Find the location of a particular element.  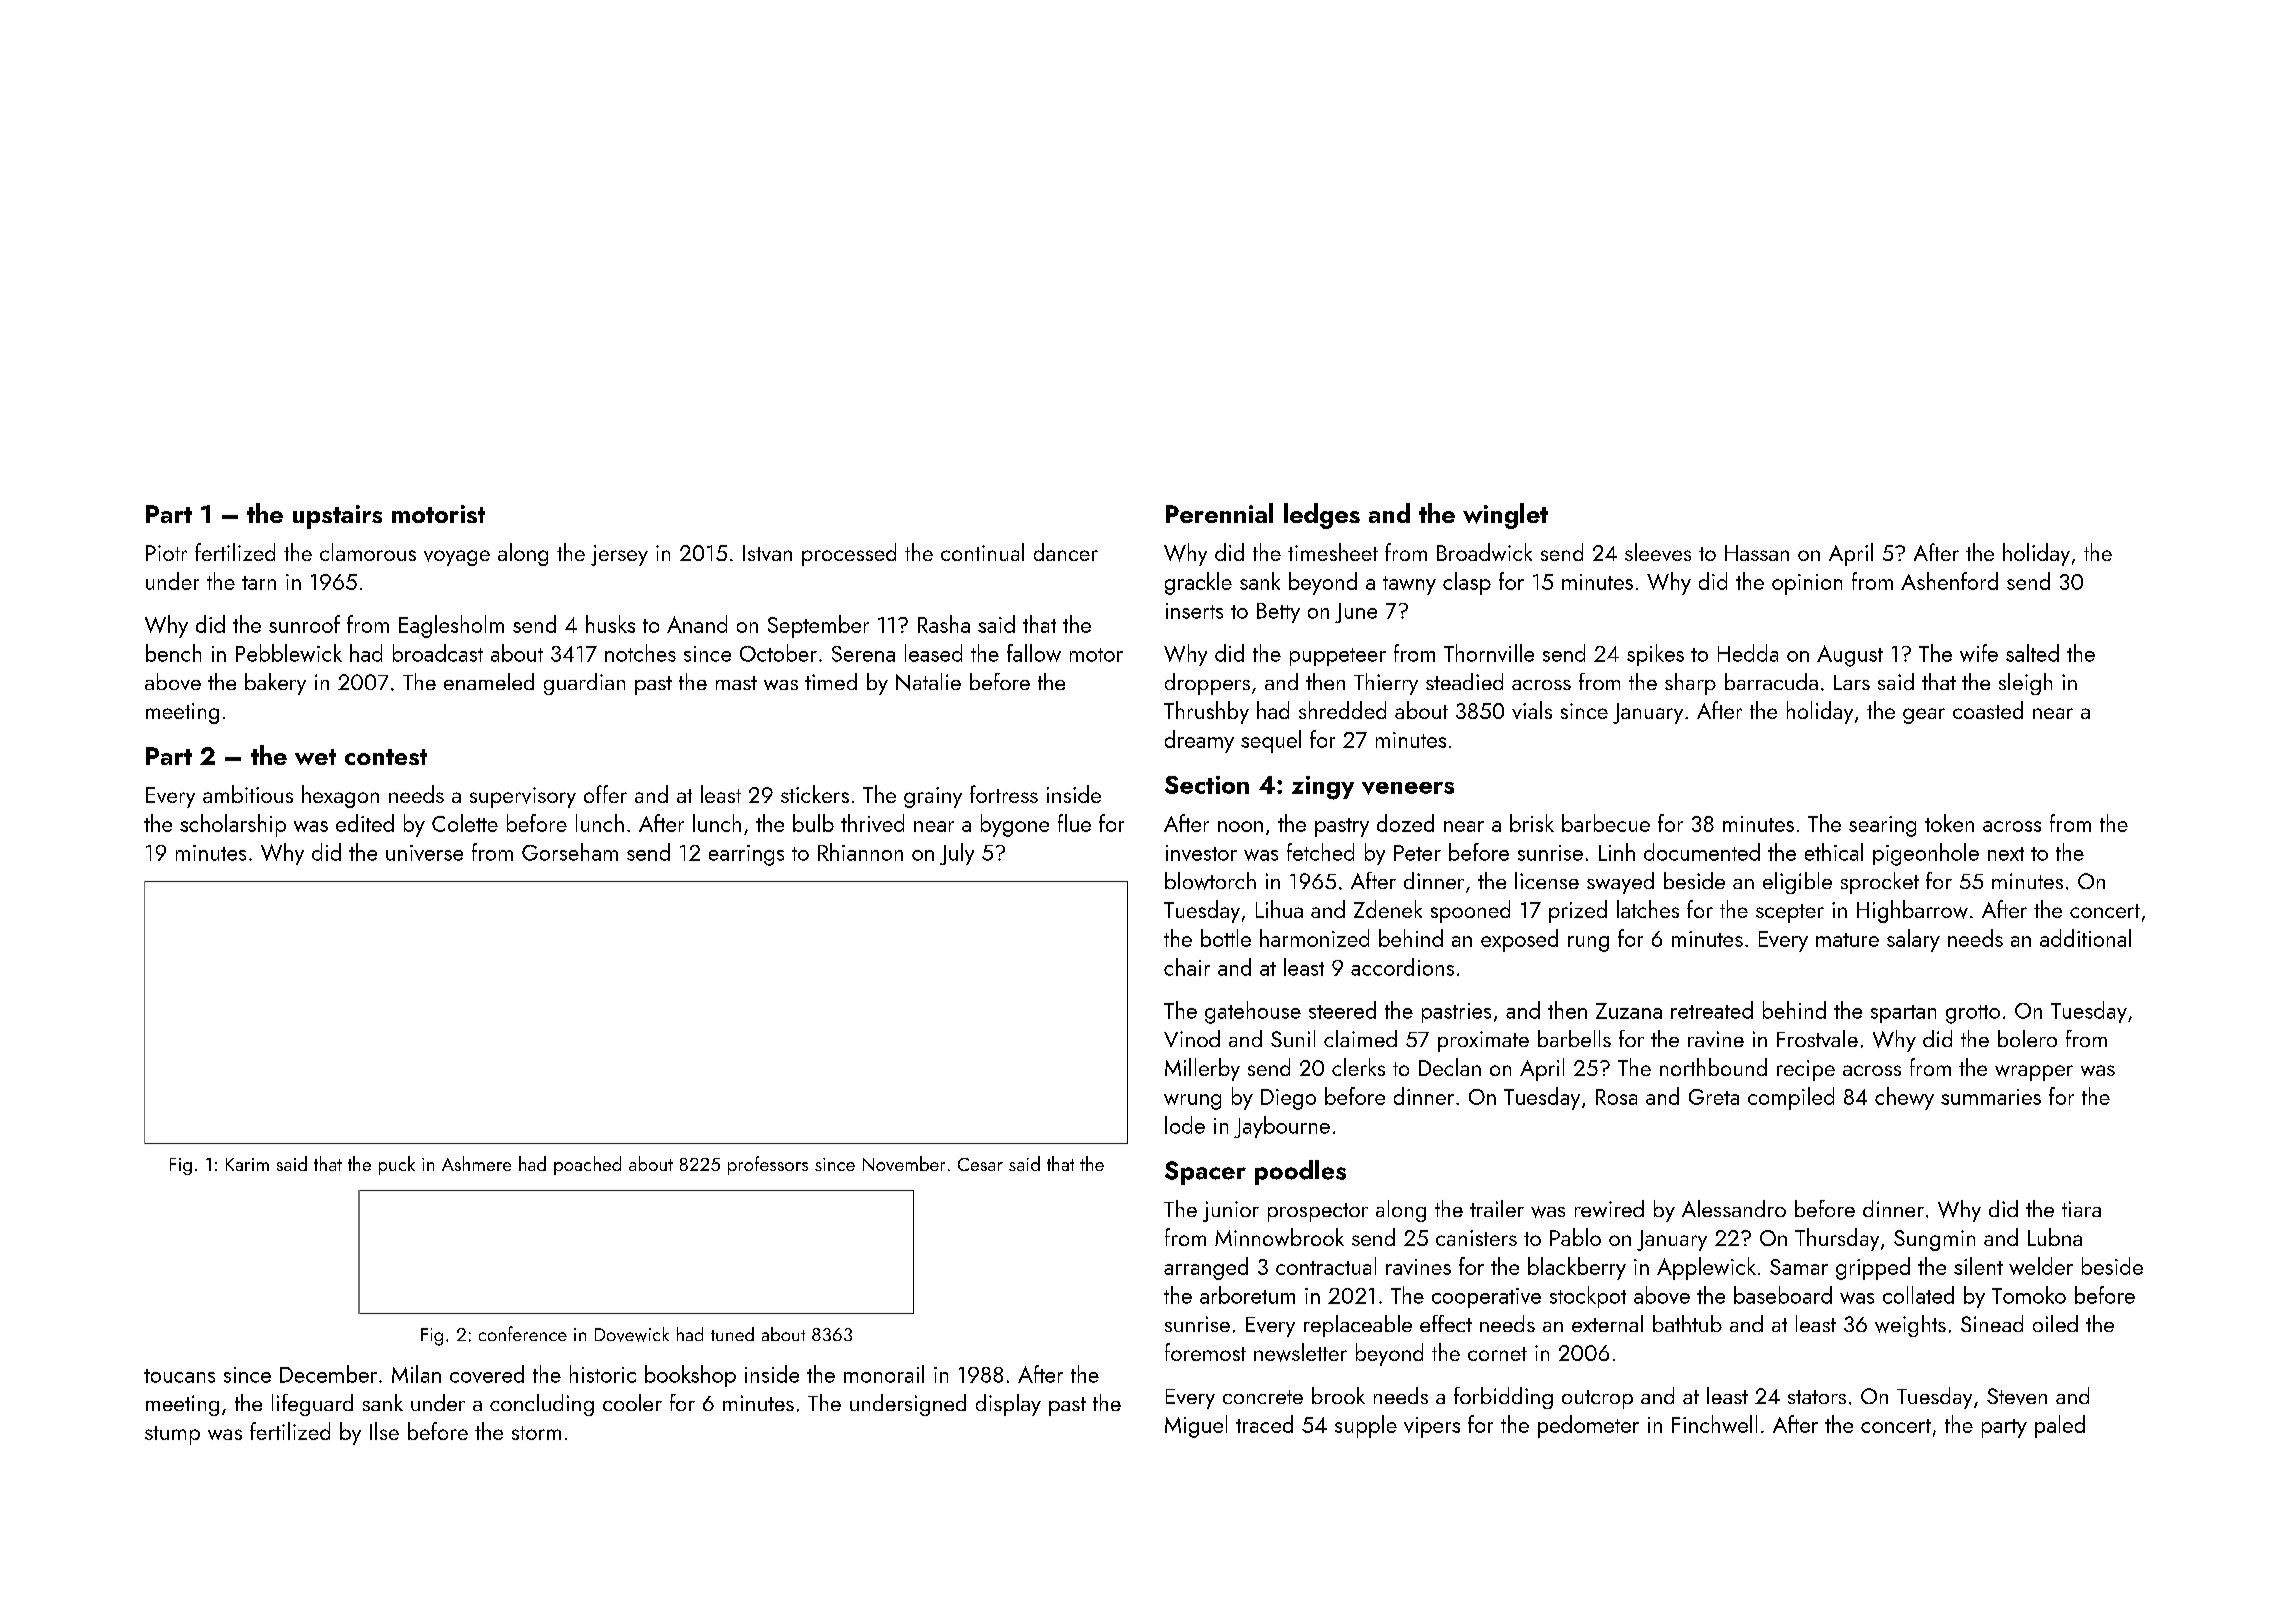

Finchwell is located at coordinates (1714, 1424).
